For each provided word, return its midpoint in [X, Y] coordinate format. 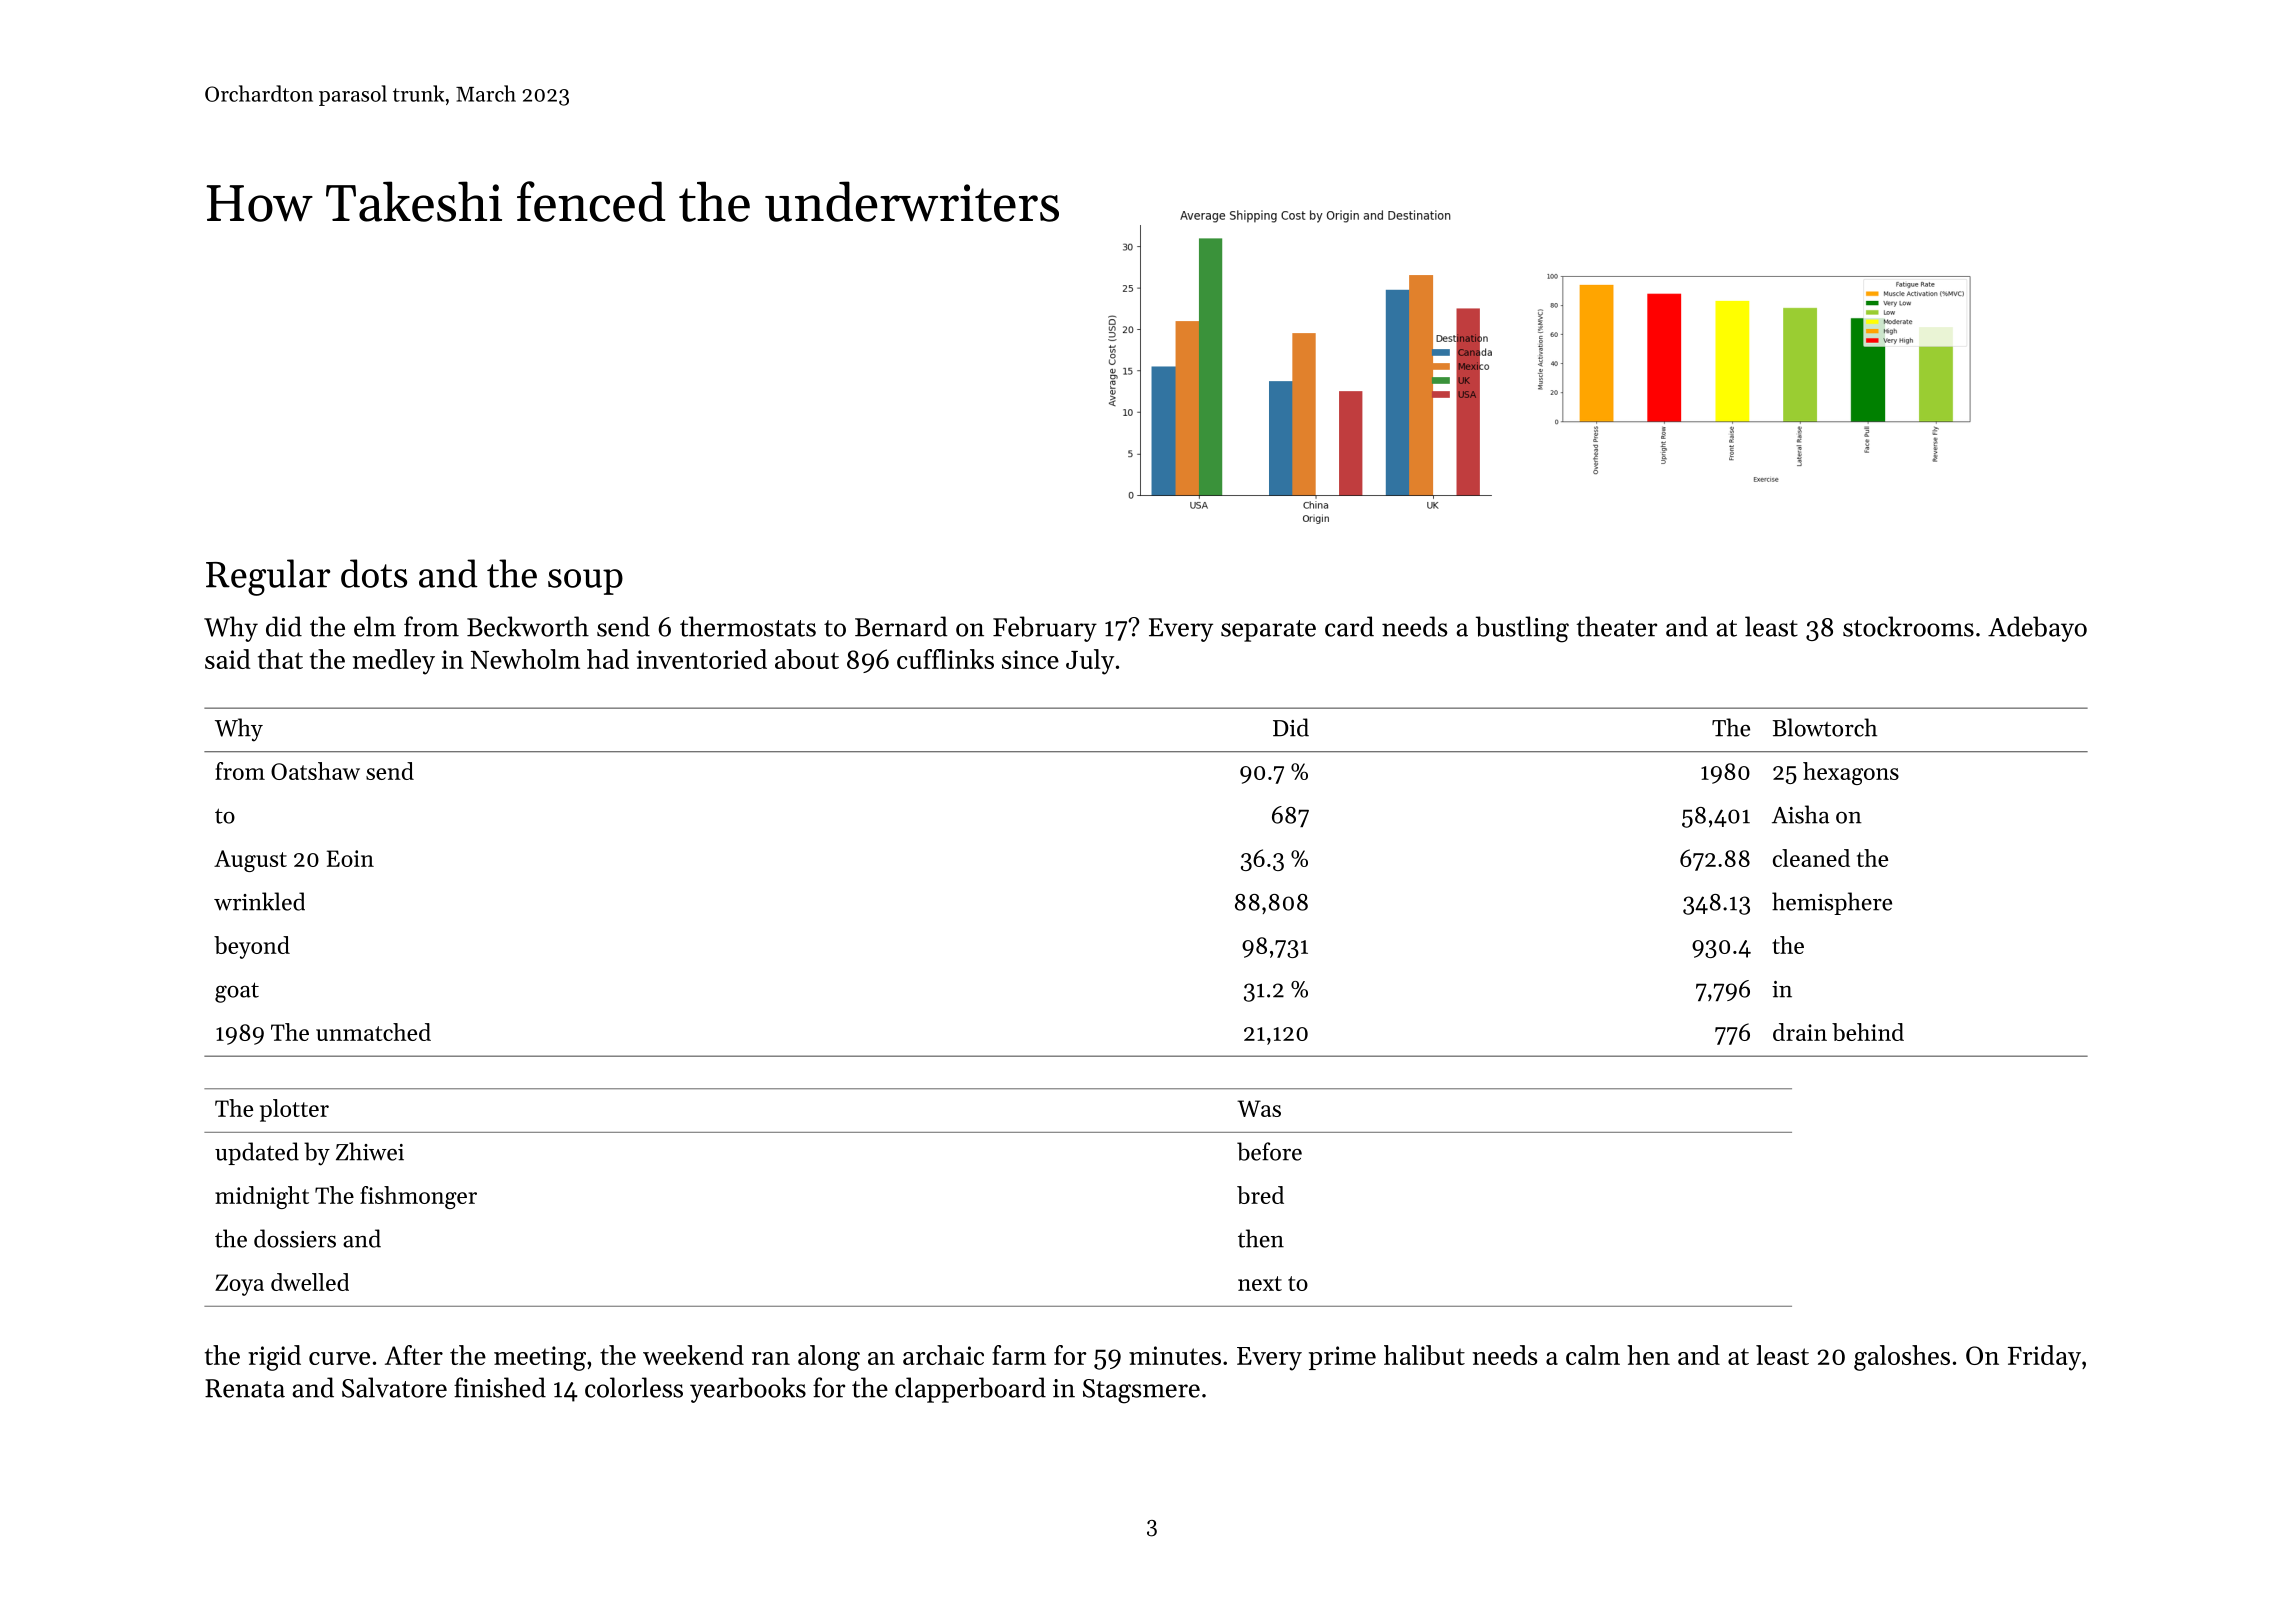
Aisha [1800, 814]
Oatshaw [315, 771]
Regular [268, 577]
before [1269, 1151]
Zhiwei [370, 1151]
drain [1800, 1032]
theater [1617, 626]
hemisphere [1832, 903]
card [1349, 626]
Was [1259, 1108]
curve [339, 1358]
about [807, 659]
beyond [252, 947]
